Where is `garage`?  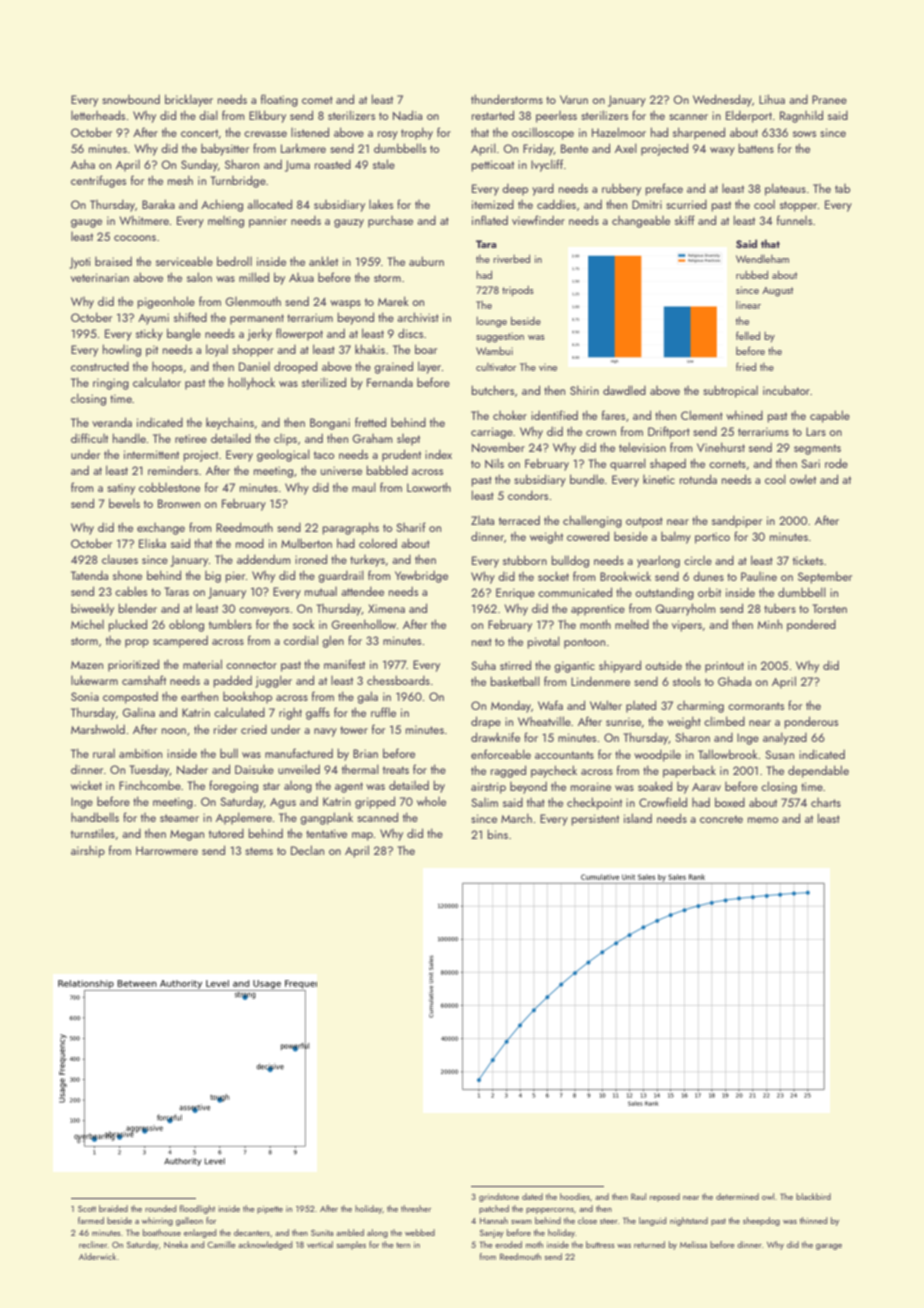 garage is located at coordinates (829, 1247).
